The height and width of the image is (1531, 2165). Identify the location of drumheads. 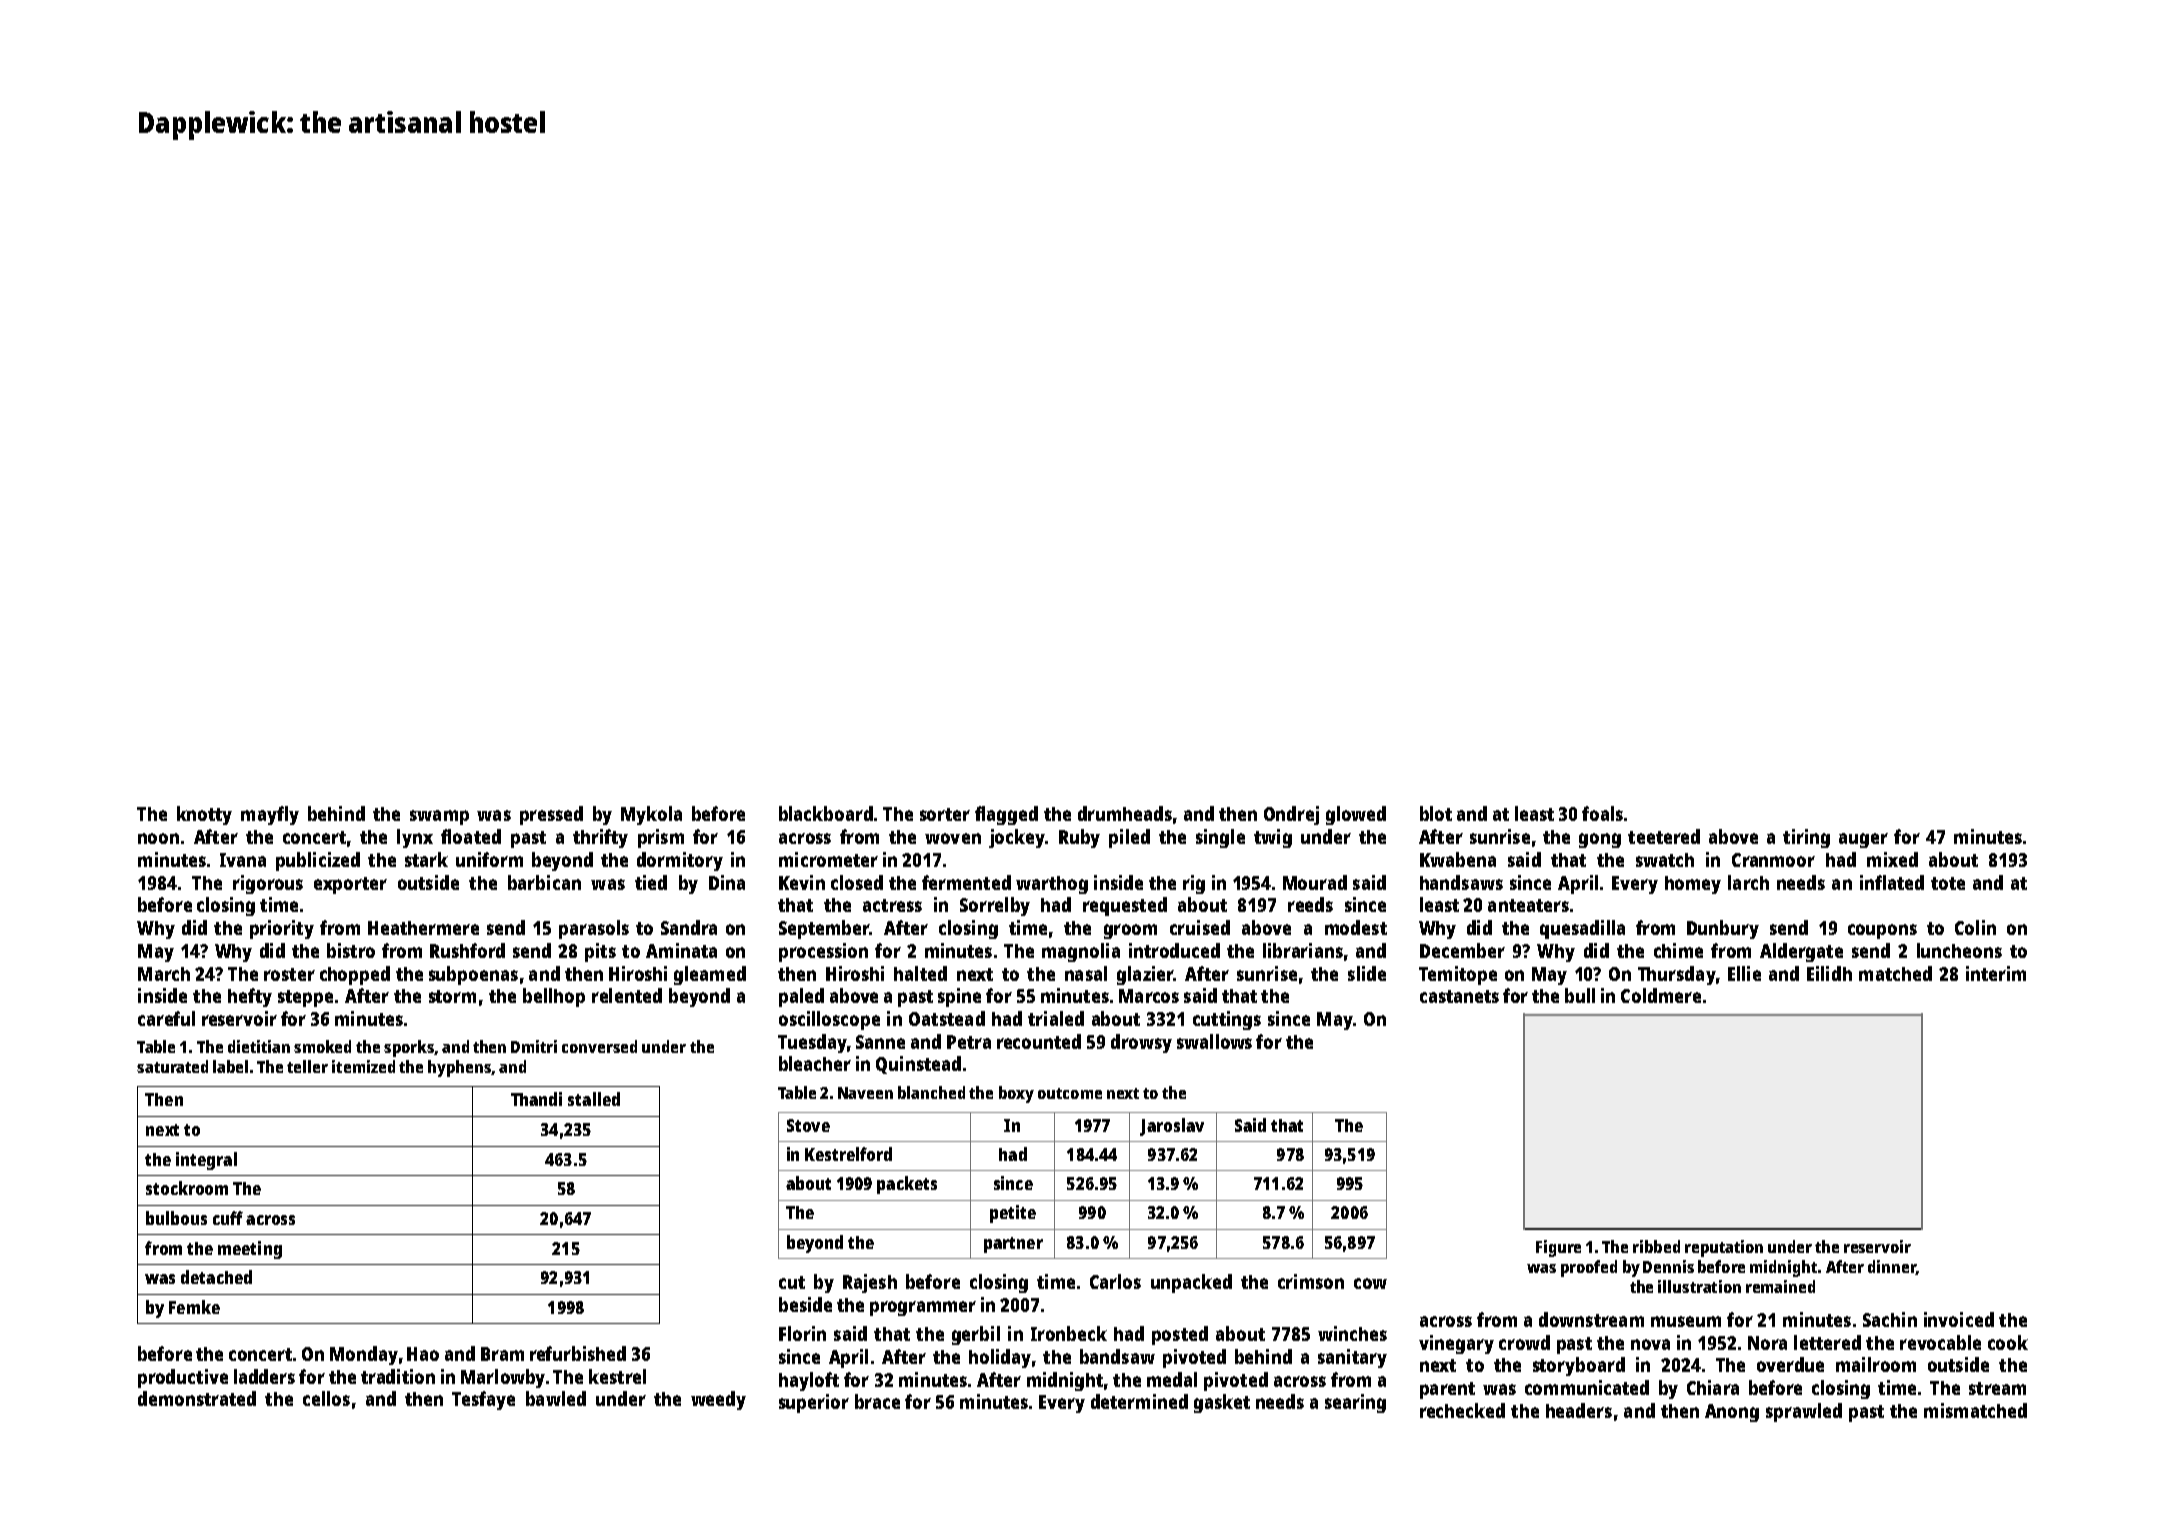
(1125, 813).
